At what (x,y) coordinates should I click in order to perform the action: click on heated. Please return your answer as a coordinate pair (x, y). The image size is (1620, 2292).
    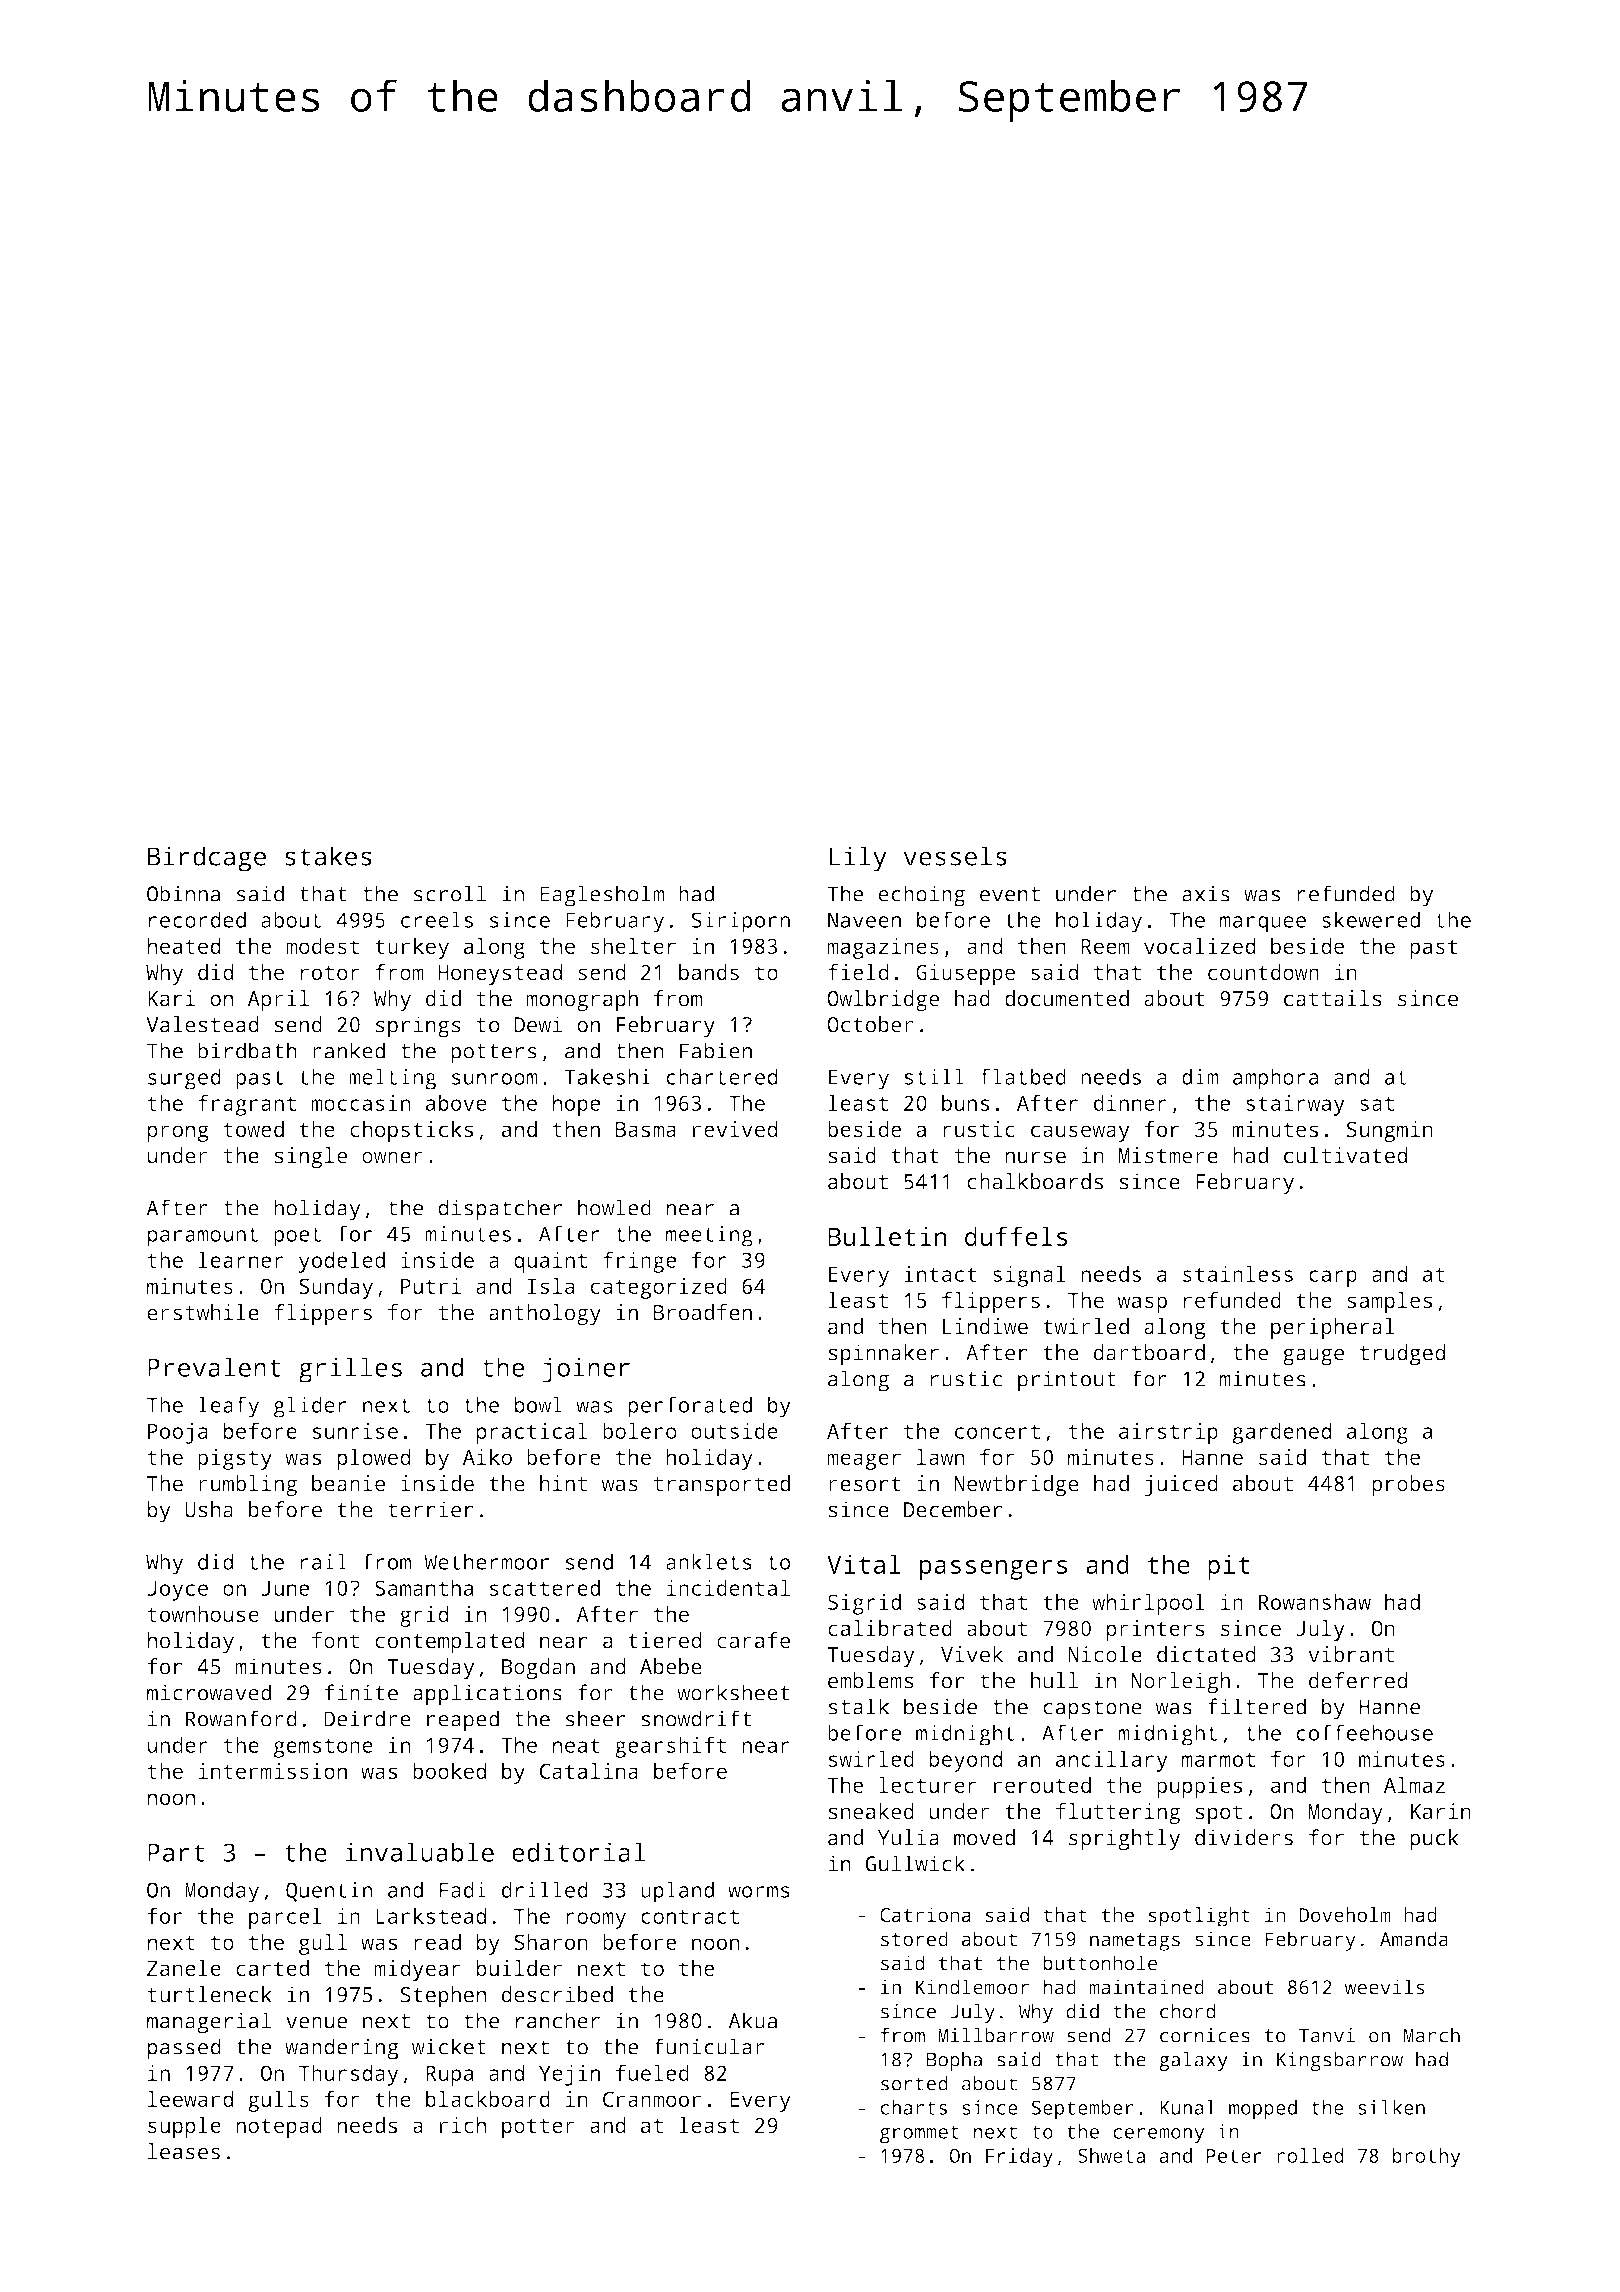
    Looking at the image, I should click on (184, 946).
